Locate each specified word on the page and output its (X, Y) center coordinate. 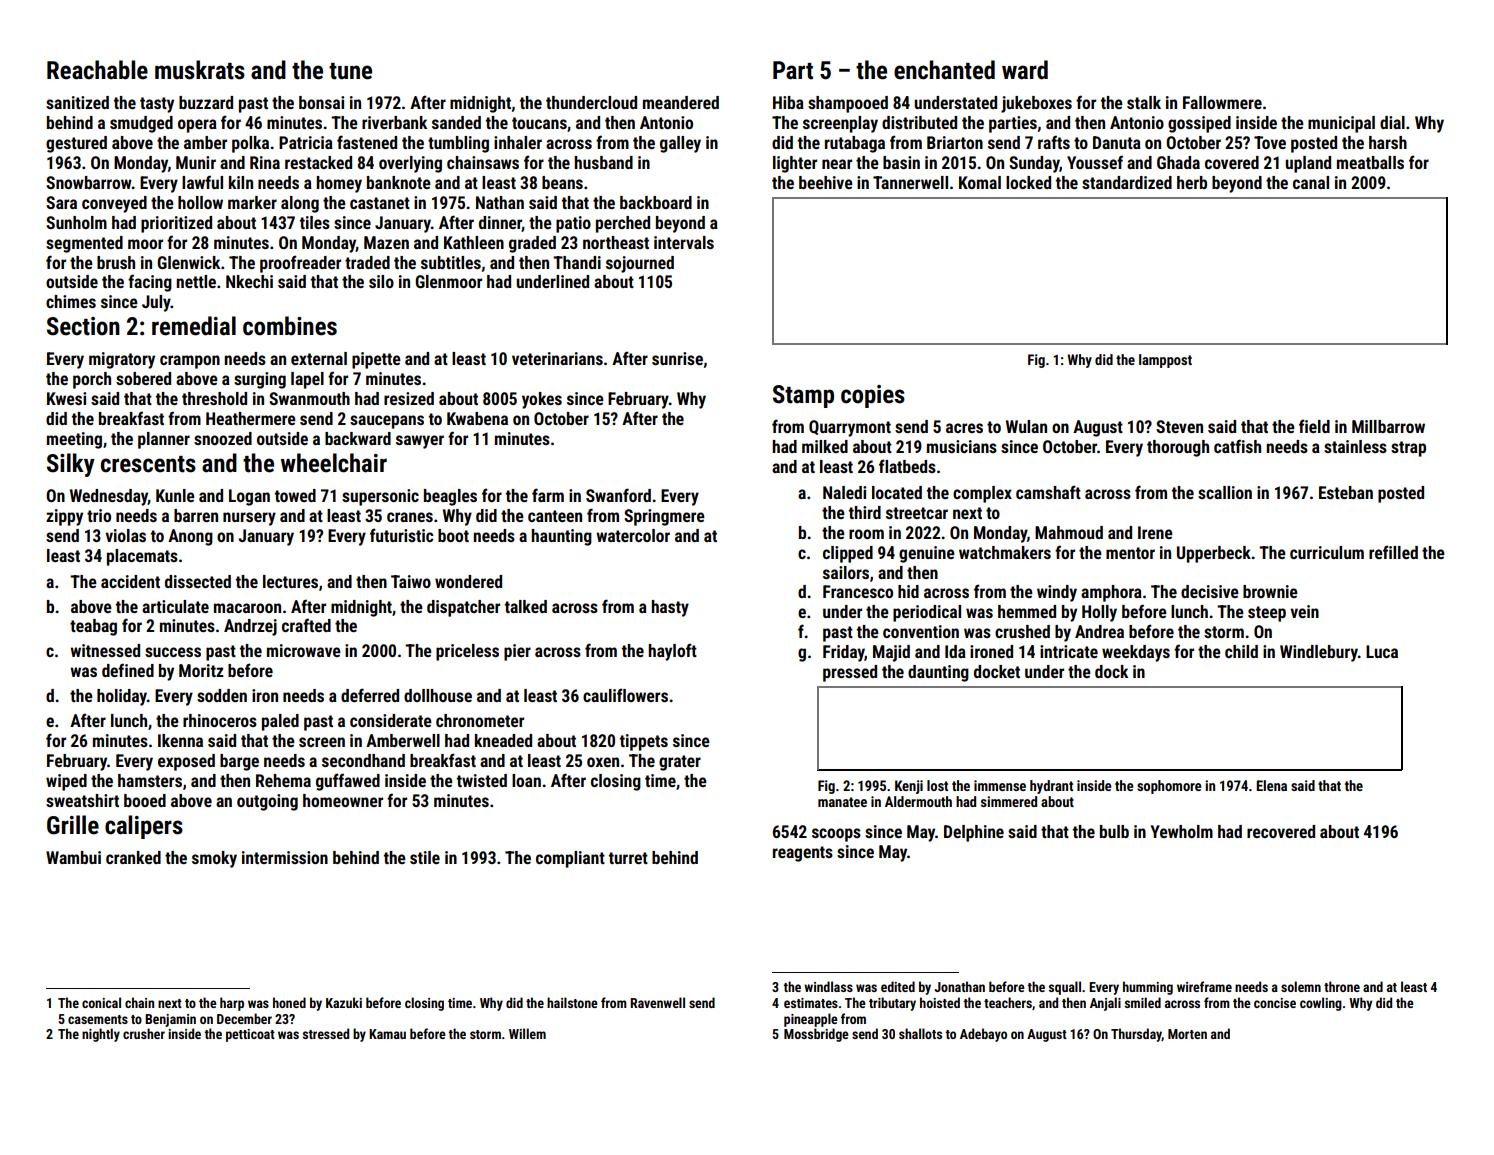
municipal (1341, 124)
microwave (304, 650)
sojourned (640, 264)
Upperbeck (1214, 554)
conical (101, 1002)
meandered (681, 102)
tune (350, 71)
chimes (71, 301)
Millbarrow (1388, 426)
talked (526, 606)
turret (628, 858)
